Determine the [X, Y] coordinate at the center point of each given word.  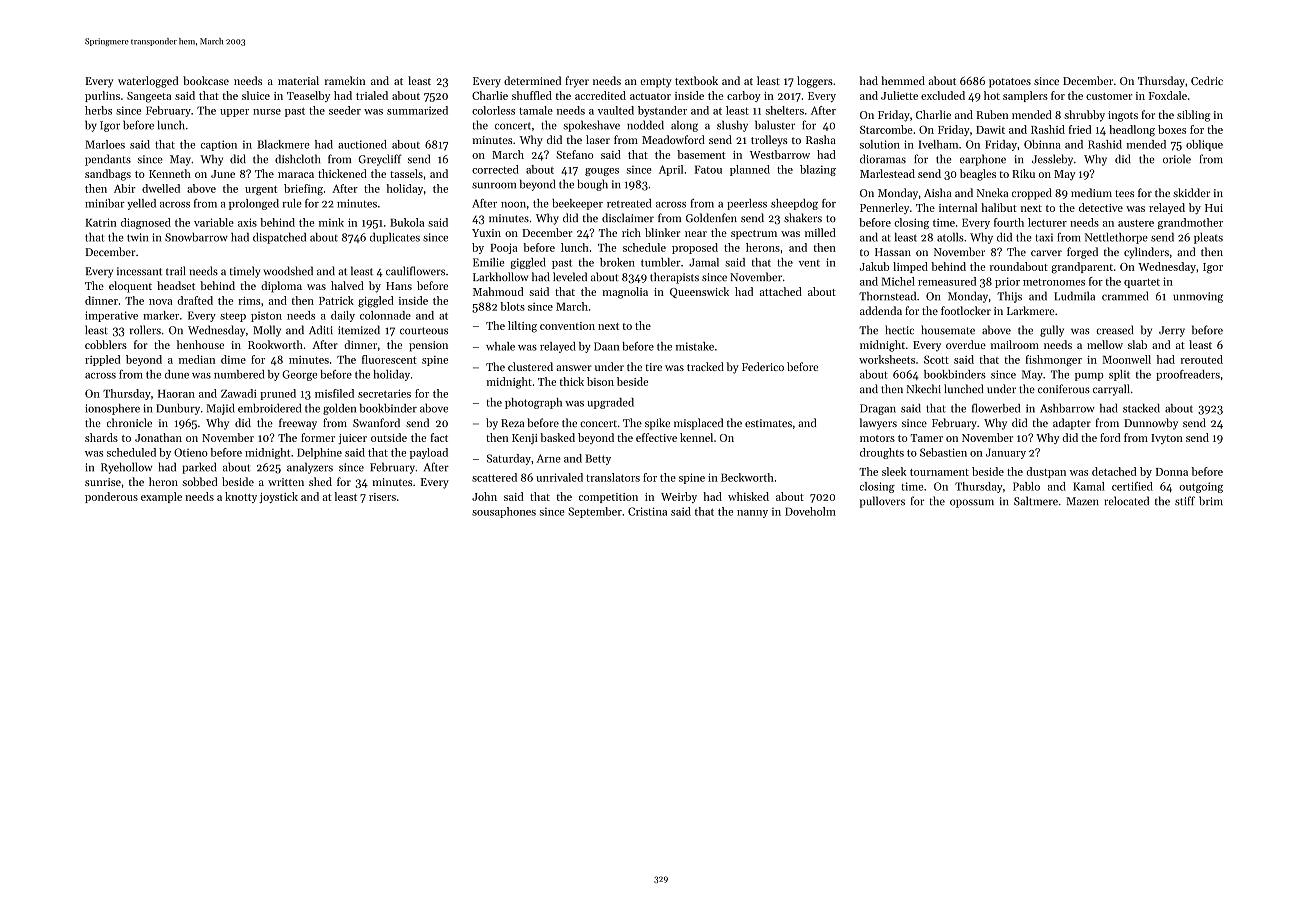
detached [1114, 471]
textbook [696, 80]
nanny [752, 514]
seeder [345, 110]
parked [199, 468]
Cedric [1207, 80]
